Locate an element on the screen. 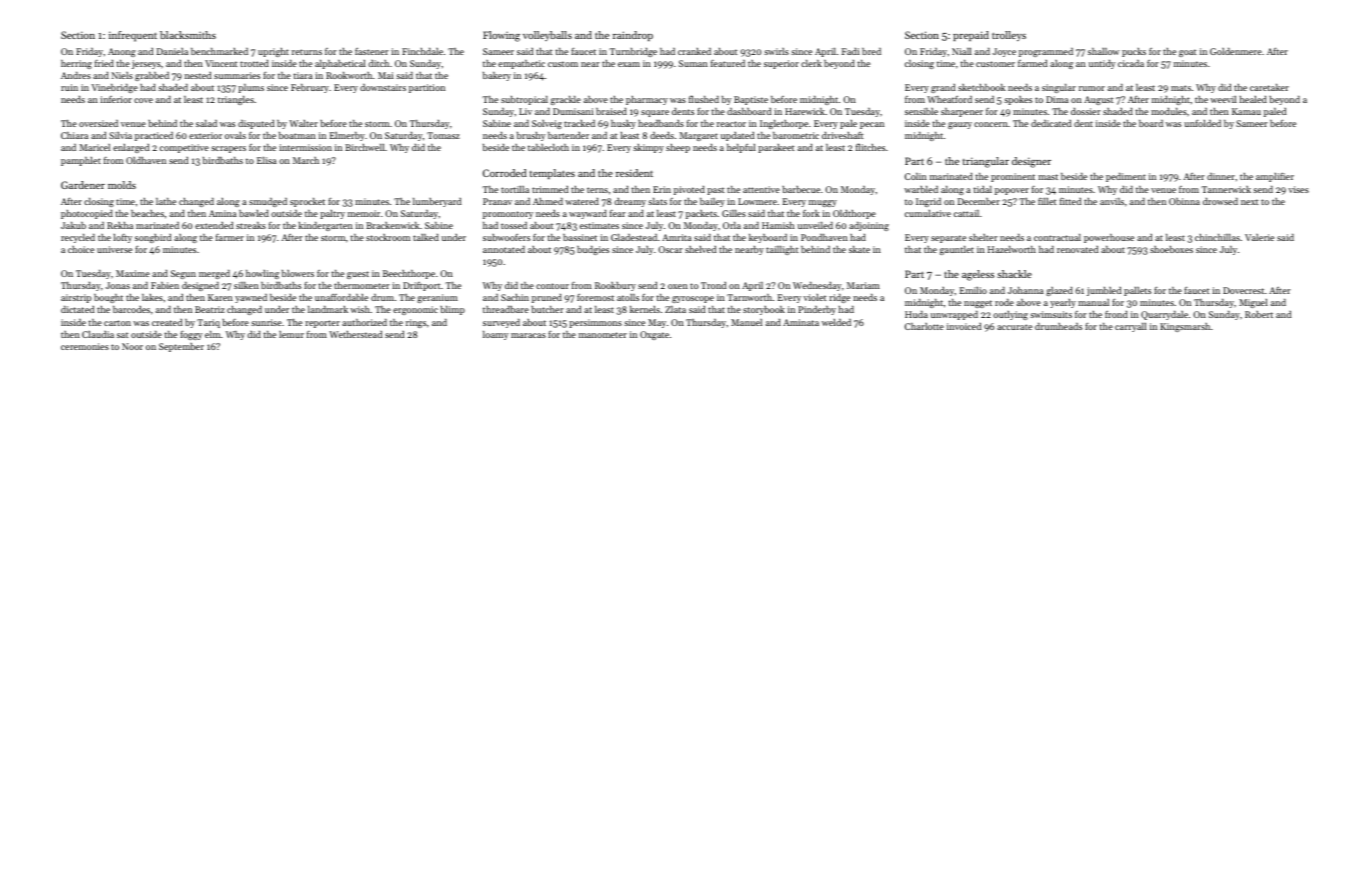 Image resolution: width=1372 pixels, height=887 pixels. infrequent is located at coordinates (133, 36).
